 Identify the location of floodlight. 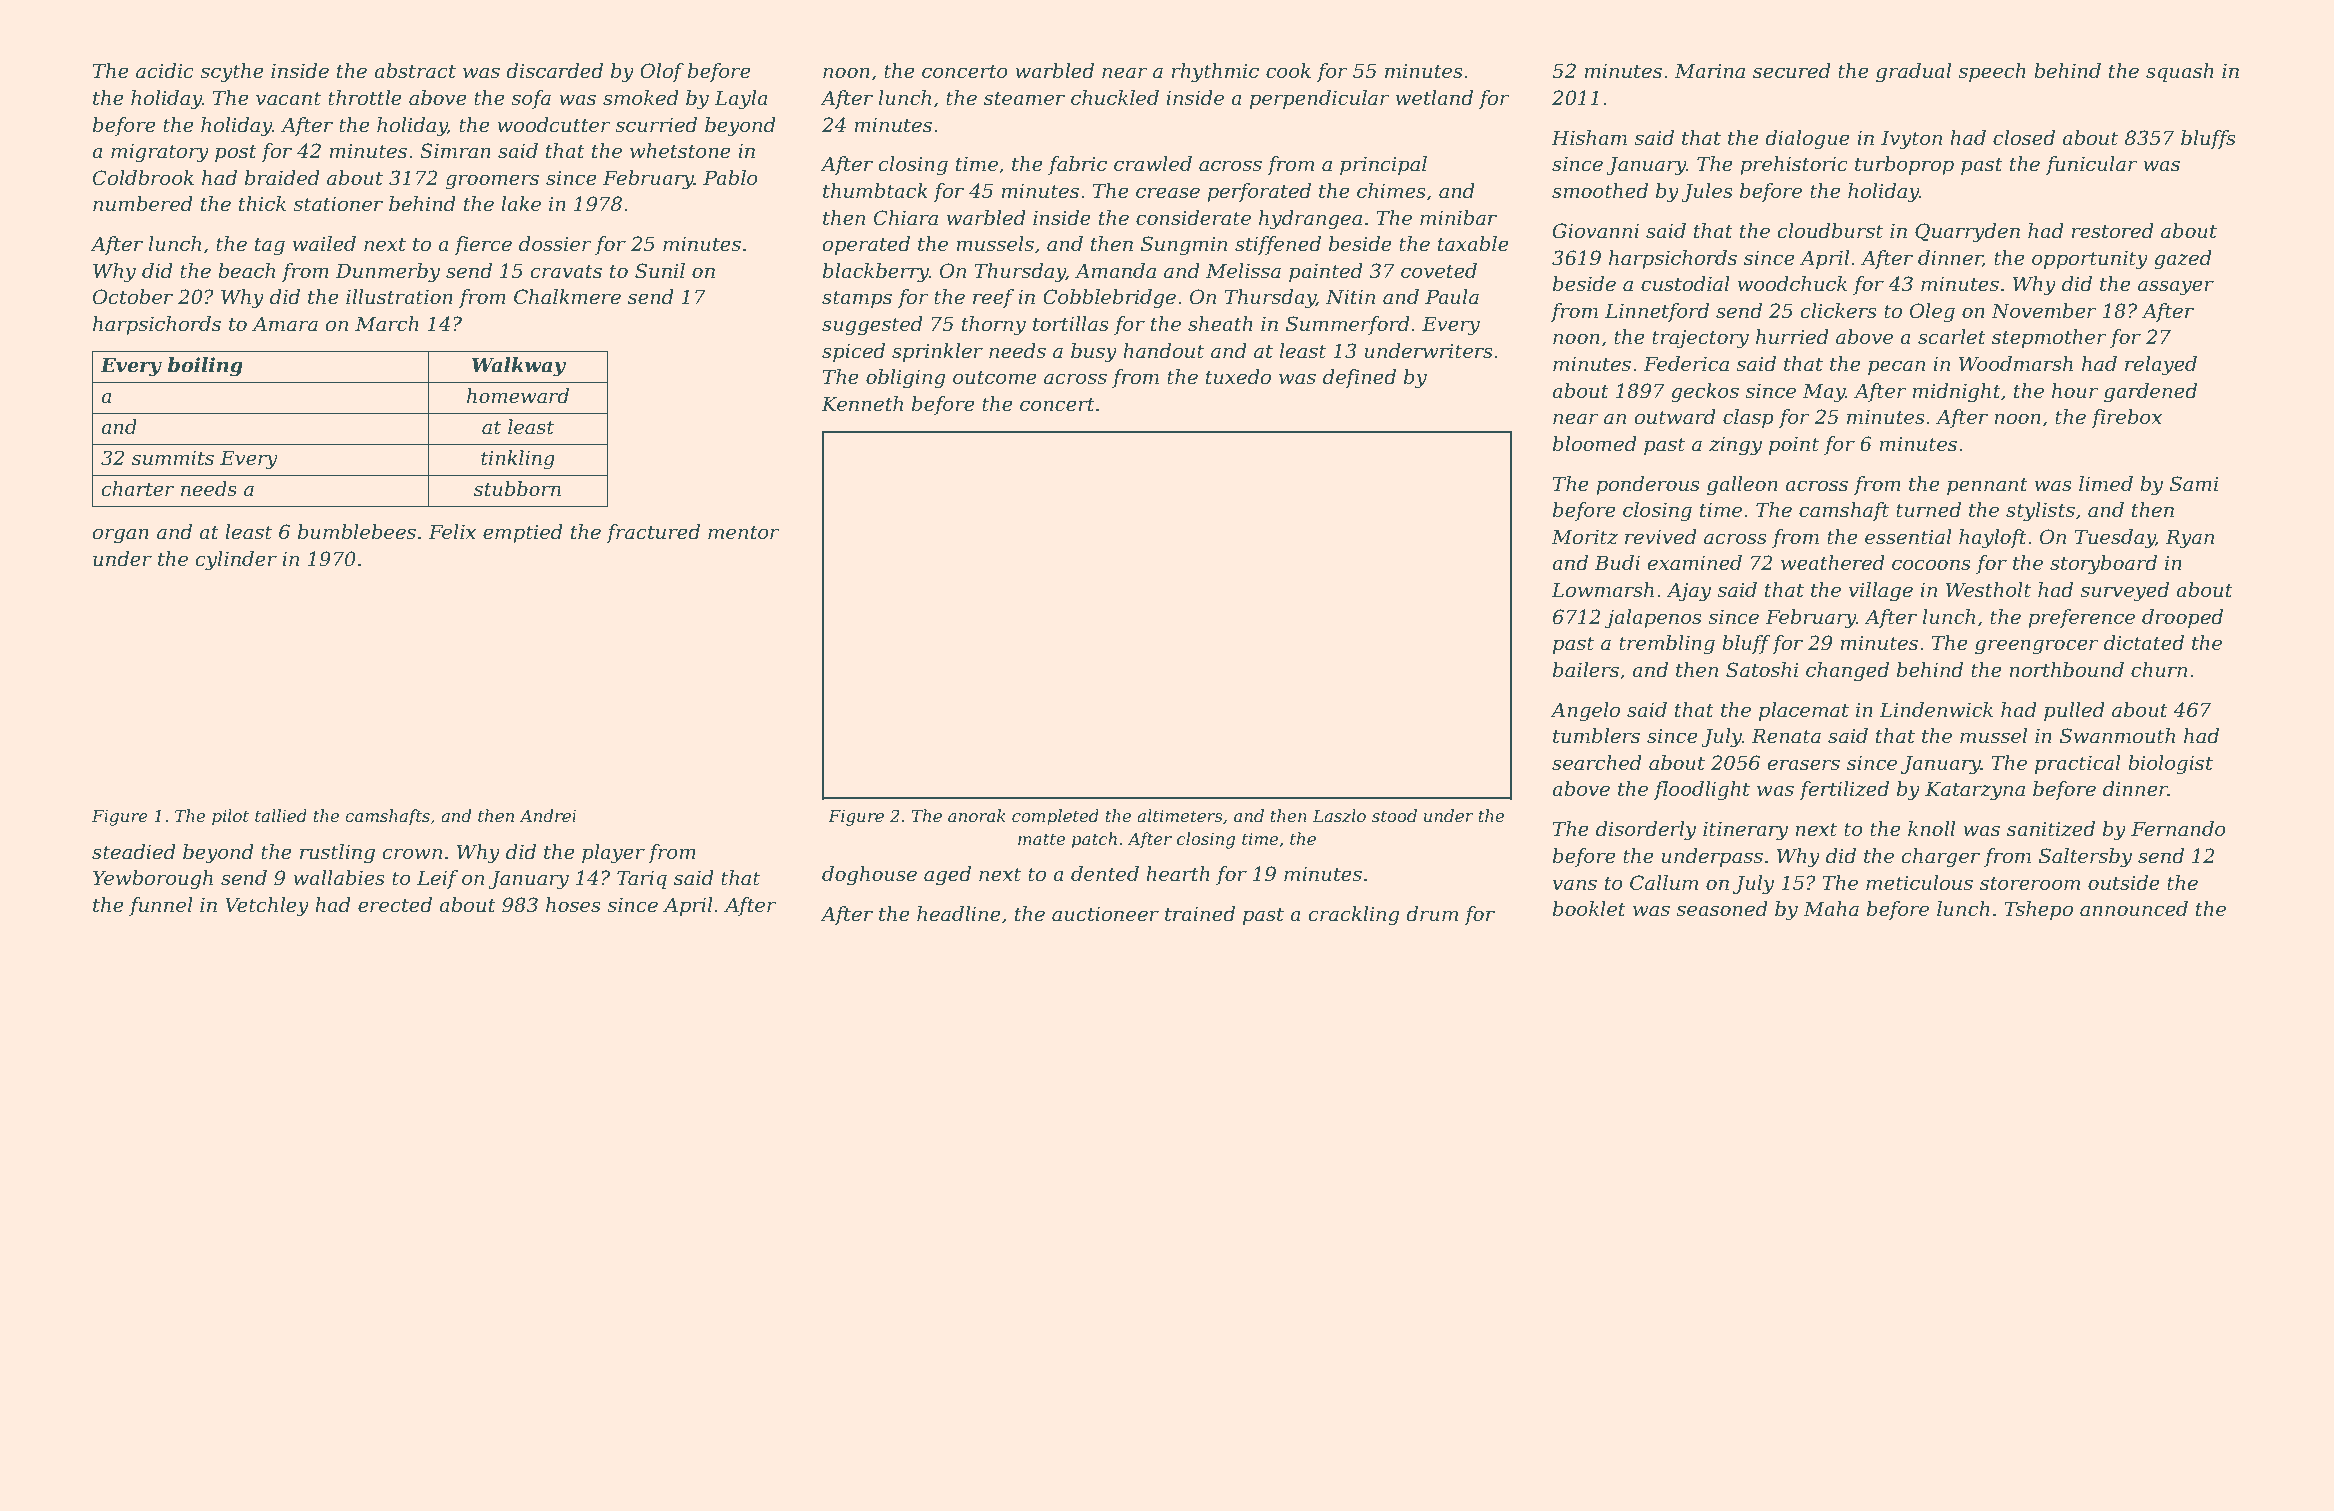
(1702, 791).
